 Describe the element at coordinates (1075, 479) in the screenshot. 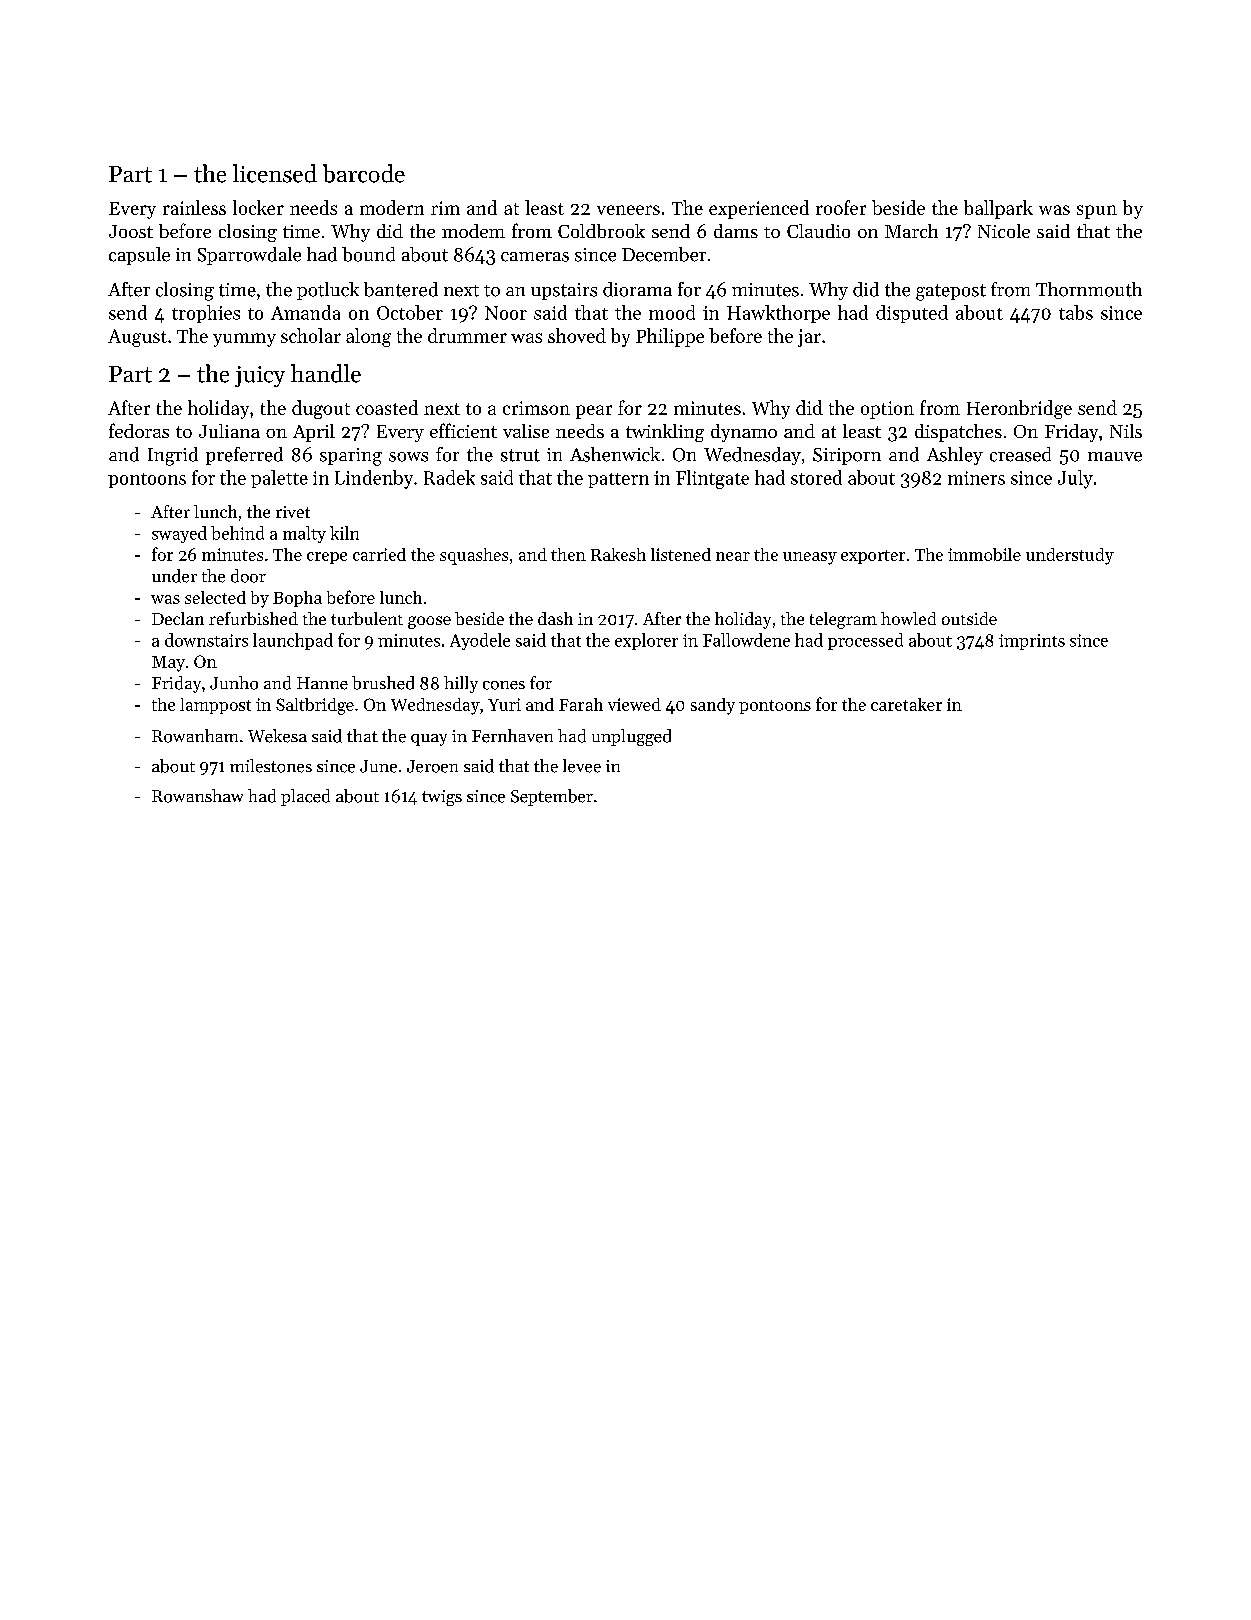

I see `July` at that location.
